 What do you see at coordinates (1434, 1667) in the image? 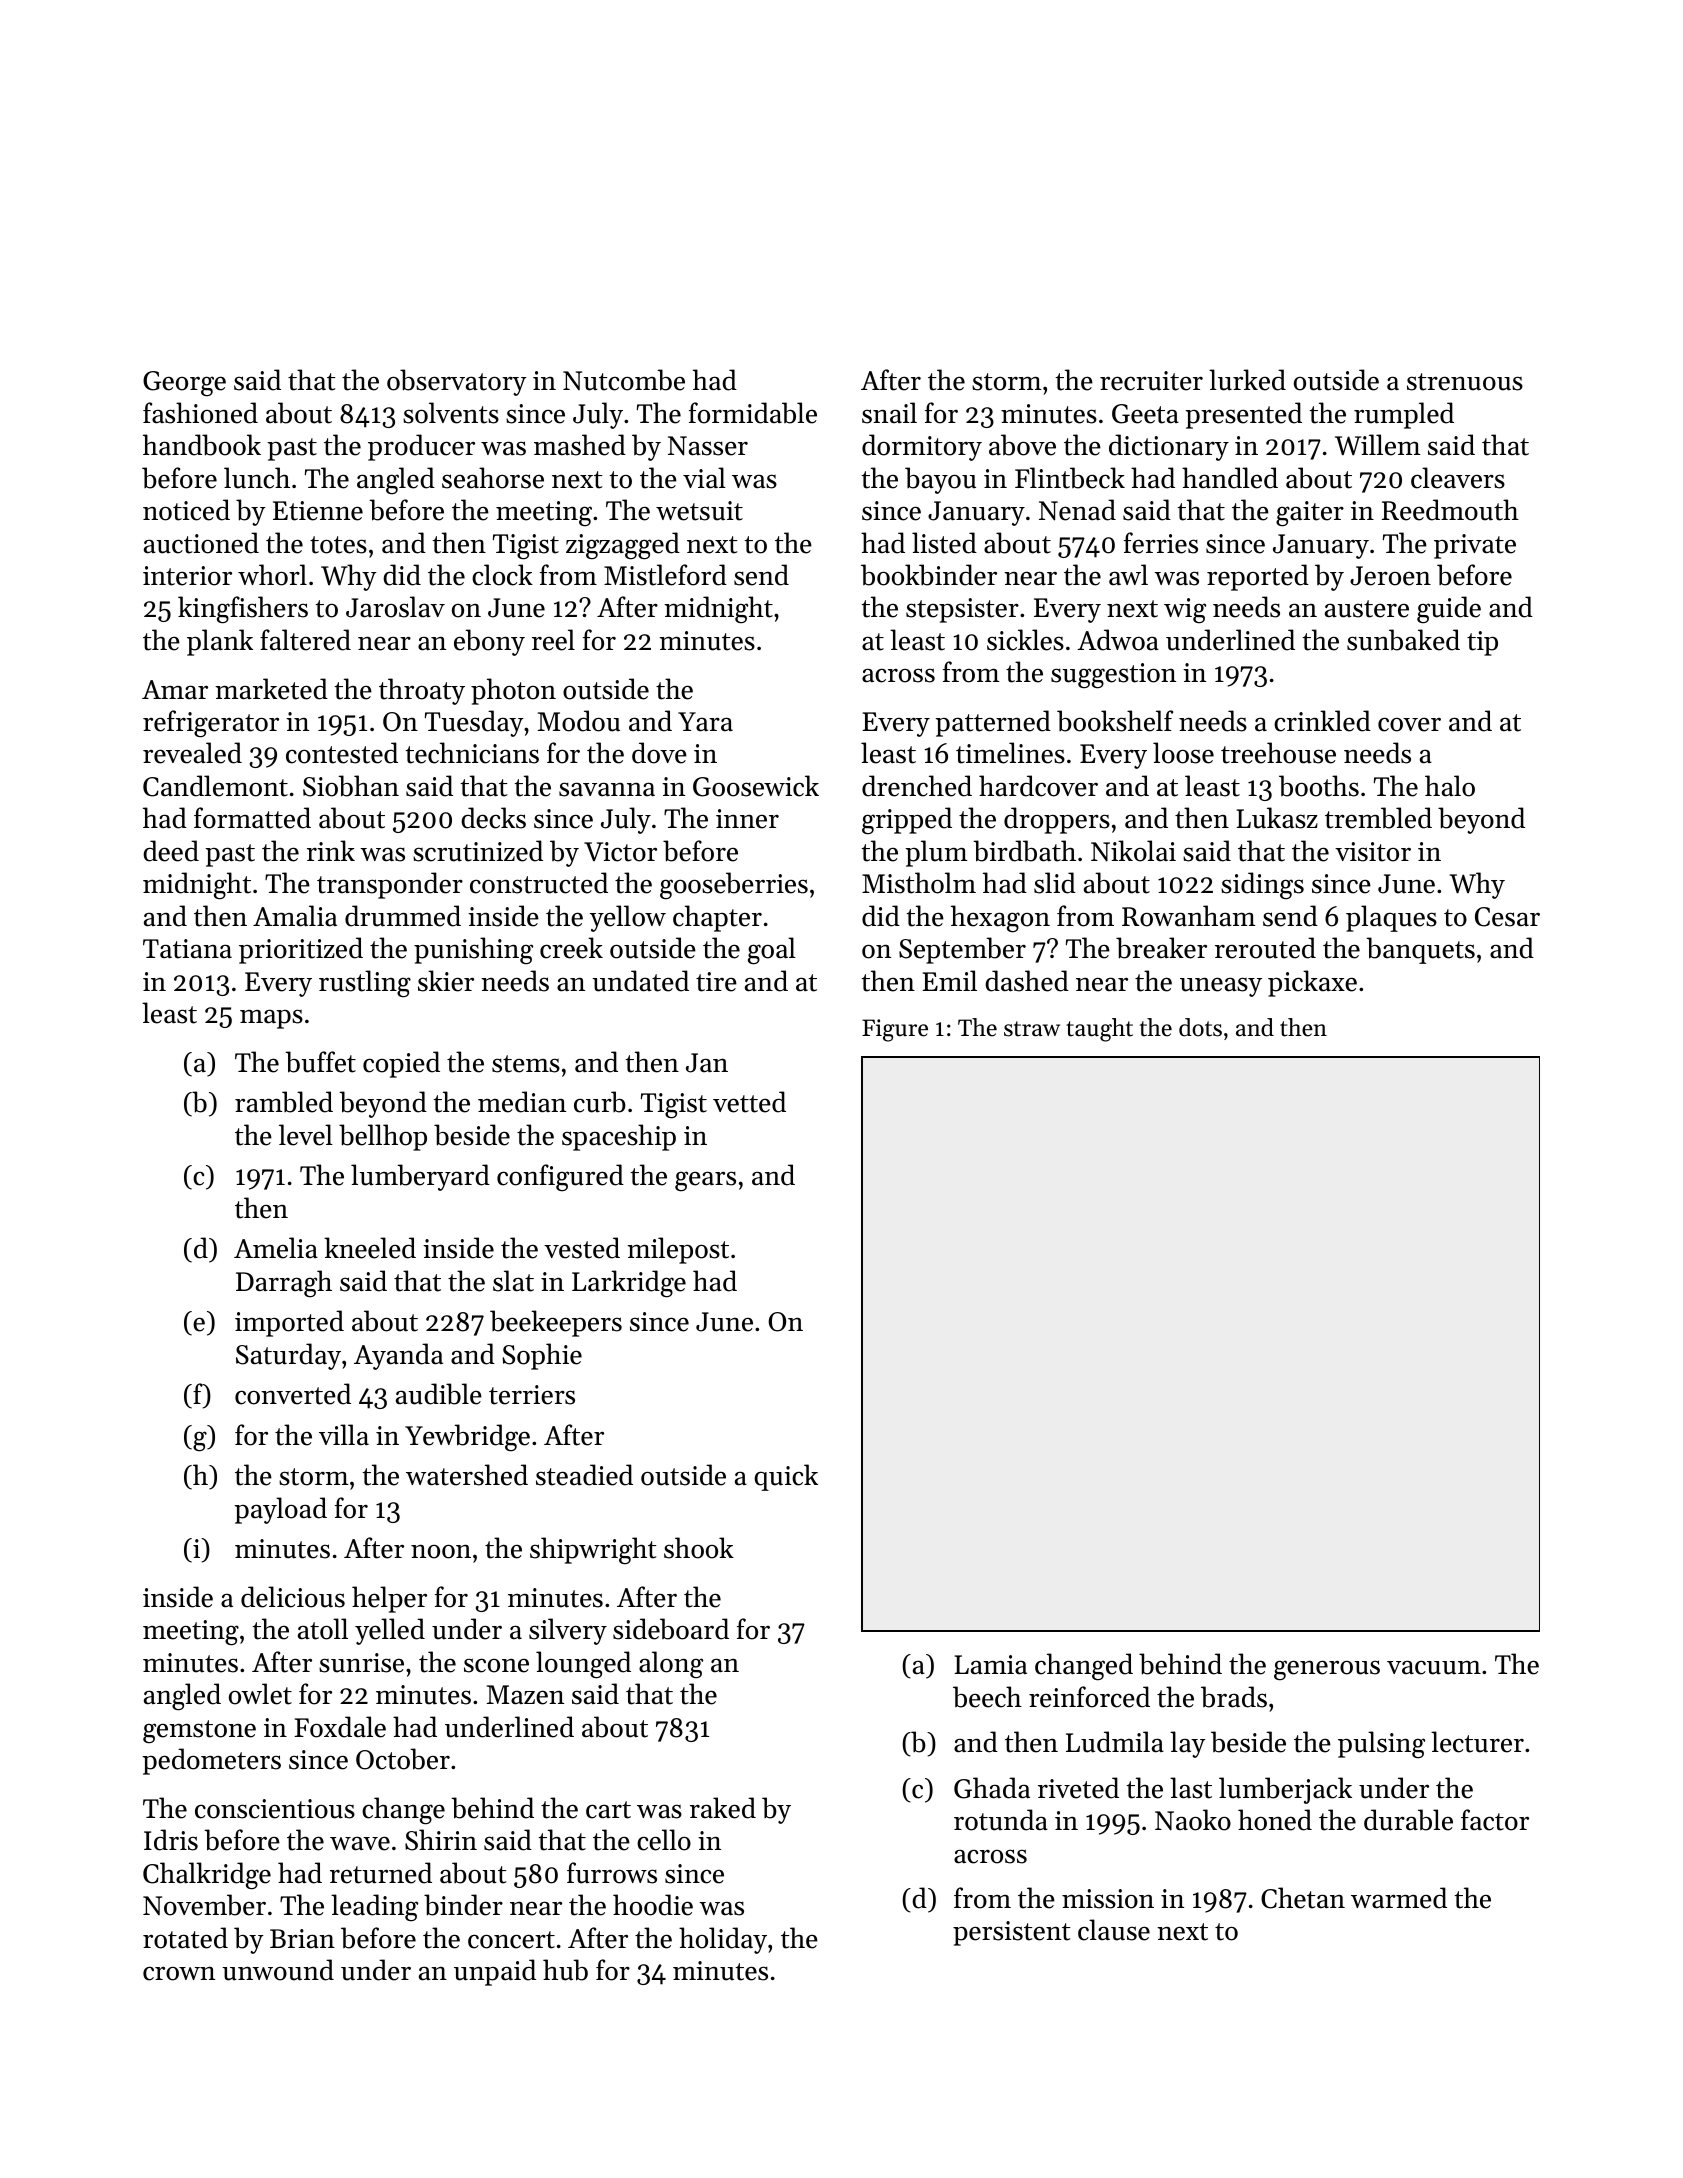
I see `vacuum` at bounding box center [1434, 1667].
